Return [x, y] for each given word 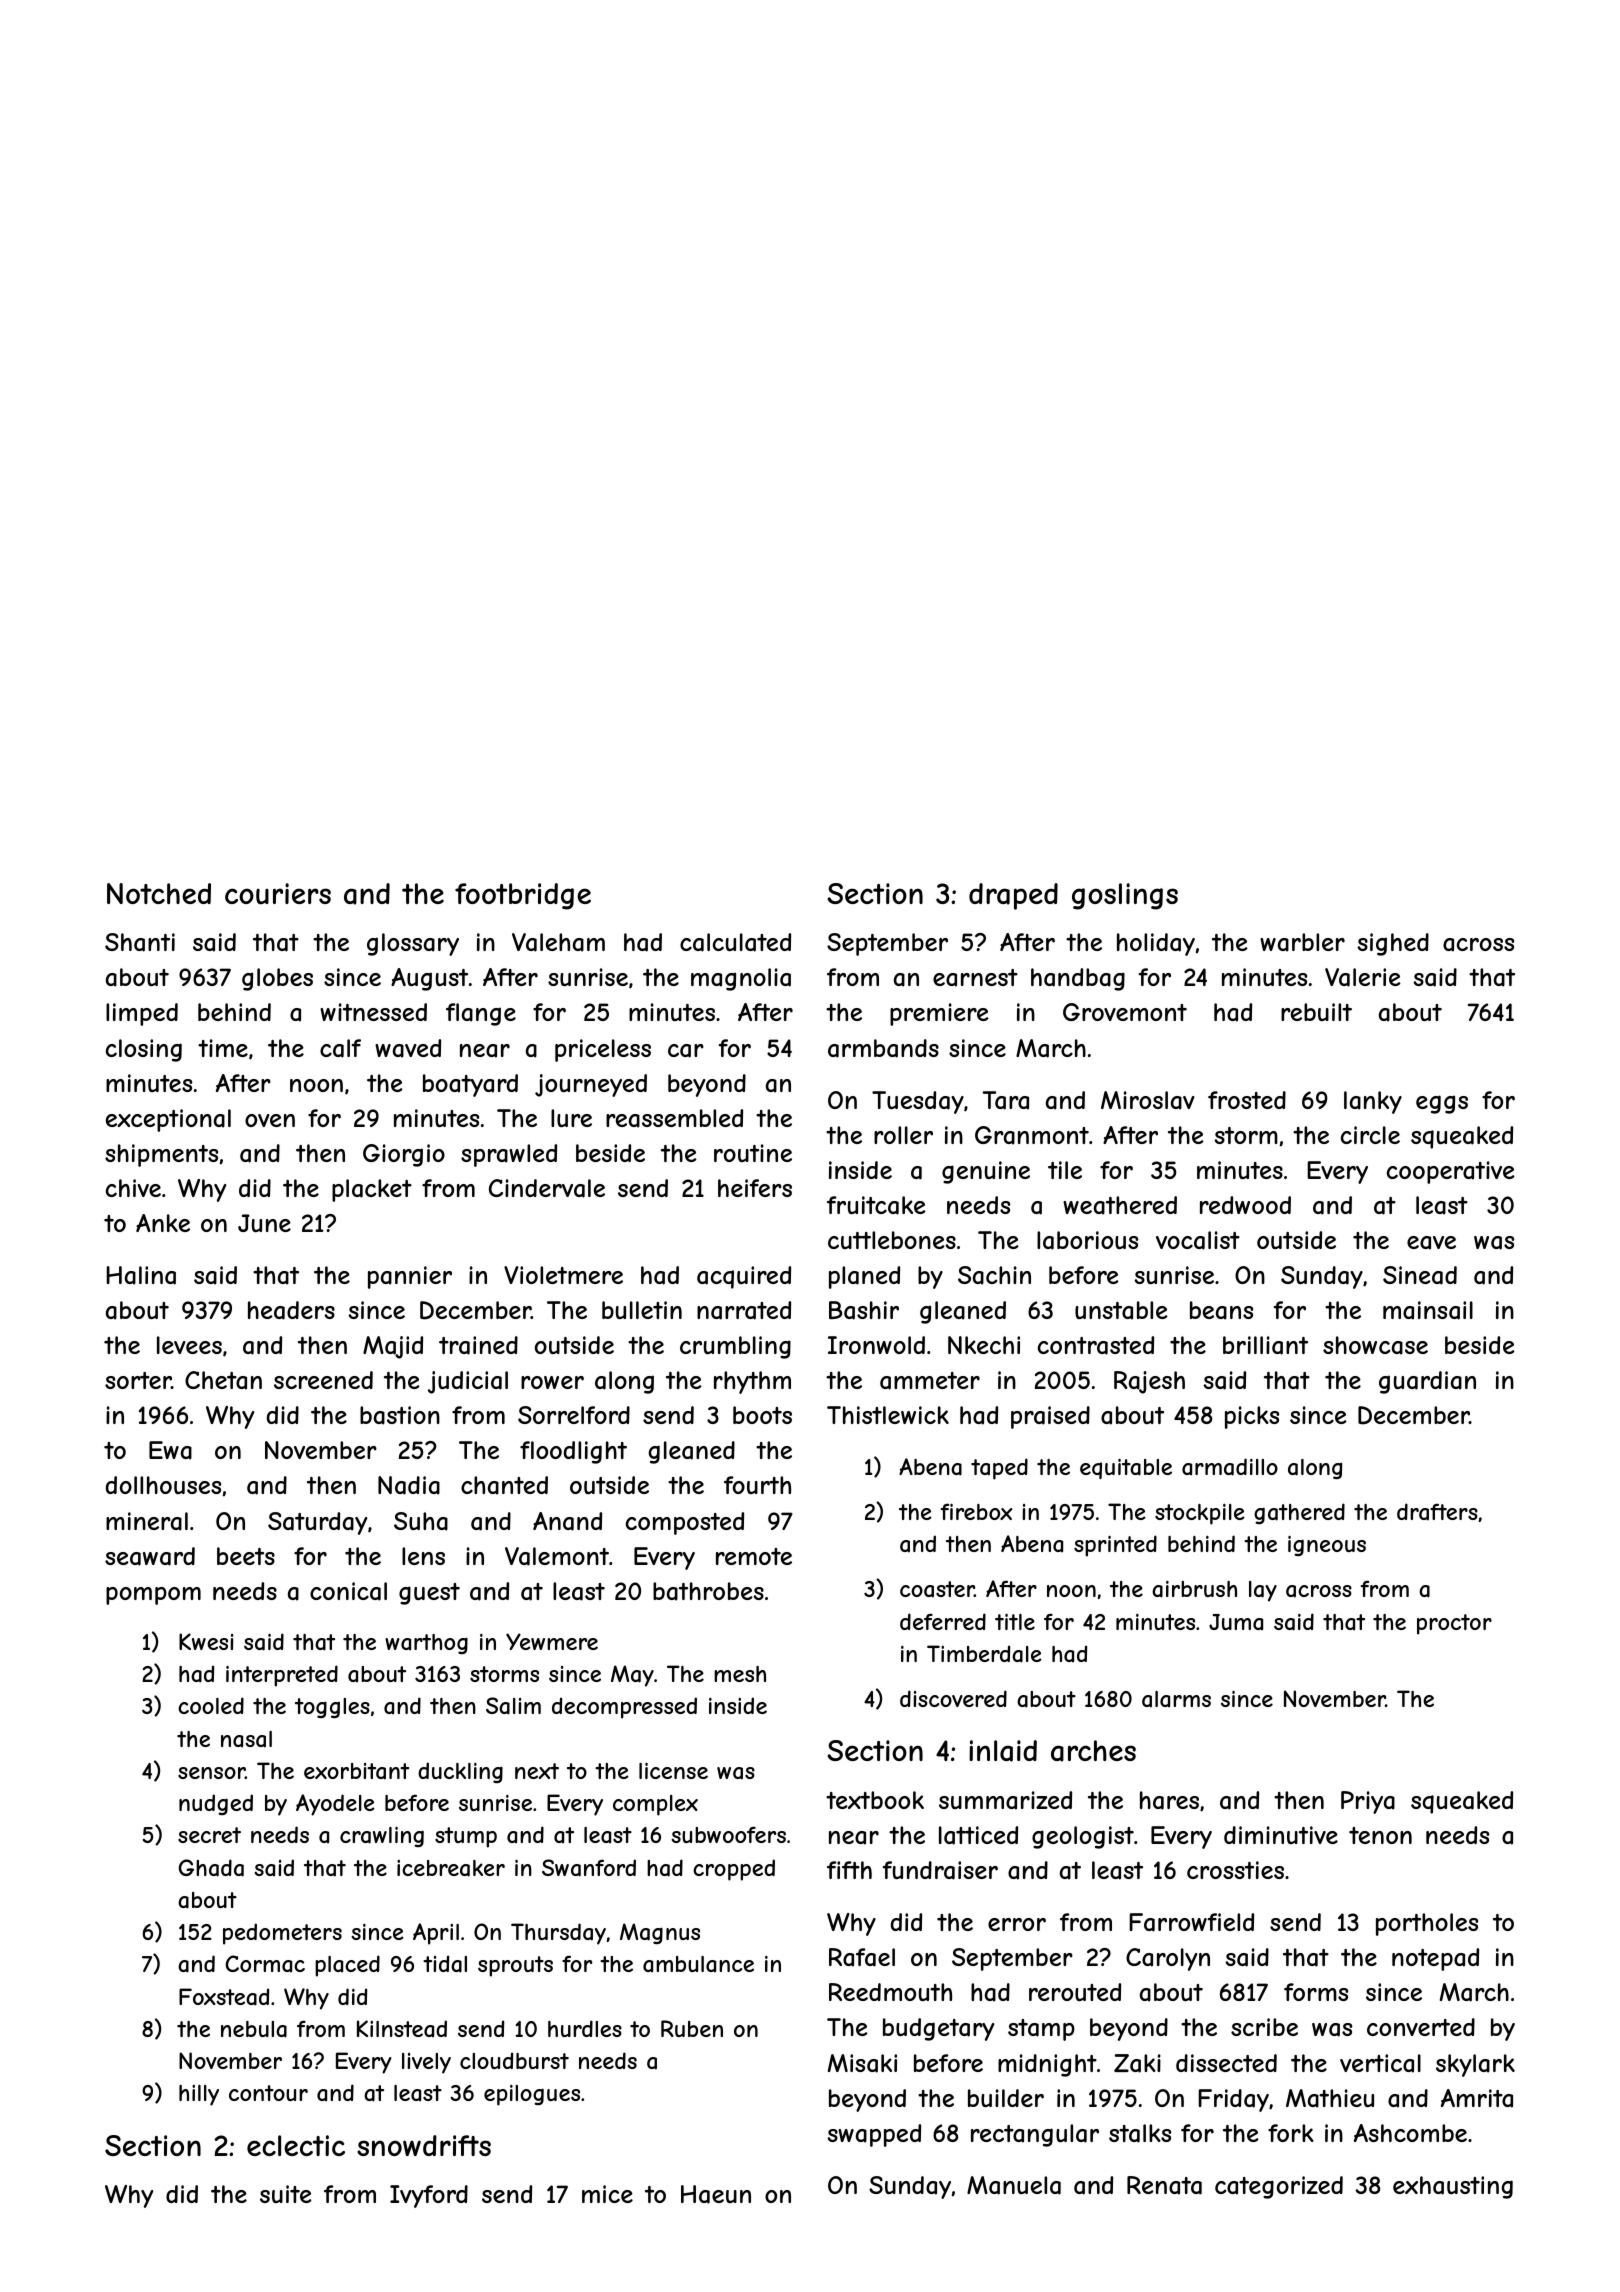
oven [270, 1120]
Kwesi [206, 1641]
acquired [744, 1277]
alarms [1176, 1699]
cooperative [1451, 1172]
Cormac [265, 1963]
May [632, 1676]
